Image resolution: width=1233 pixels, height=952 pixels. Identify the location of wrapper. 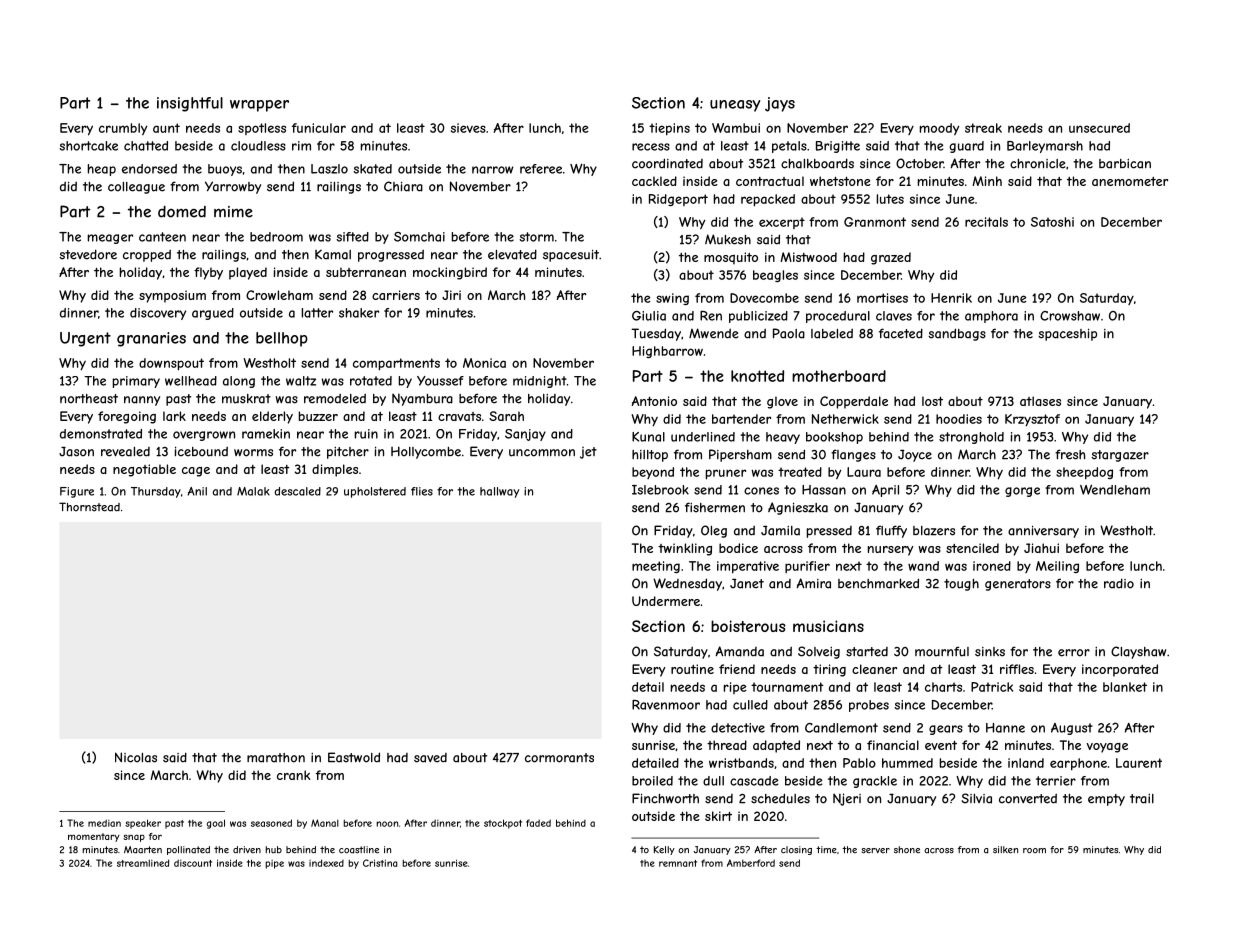
(259, 106).
